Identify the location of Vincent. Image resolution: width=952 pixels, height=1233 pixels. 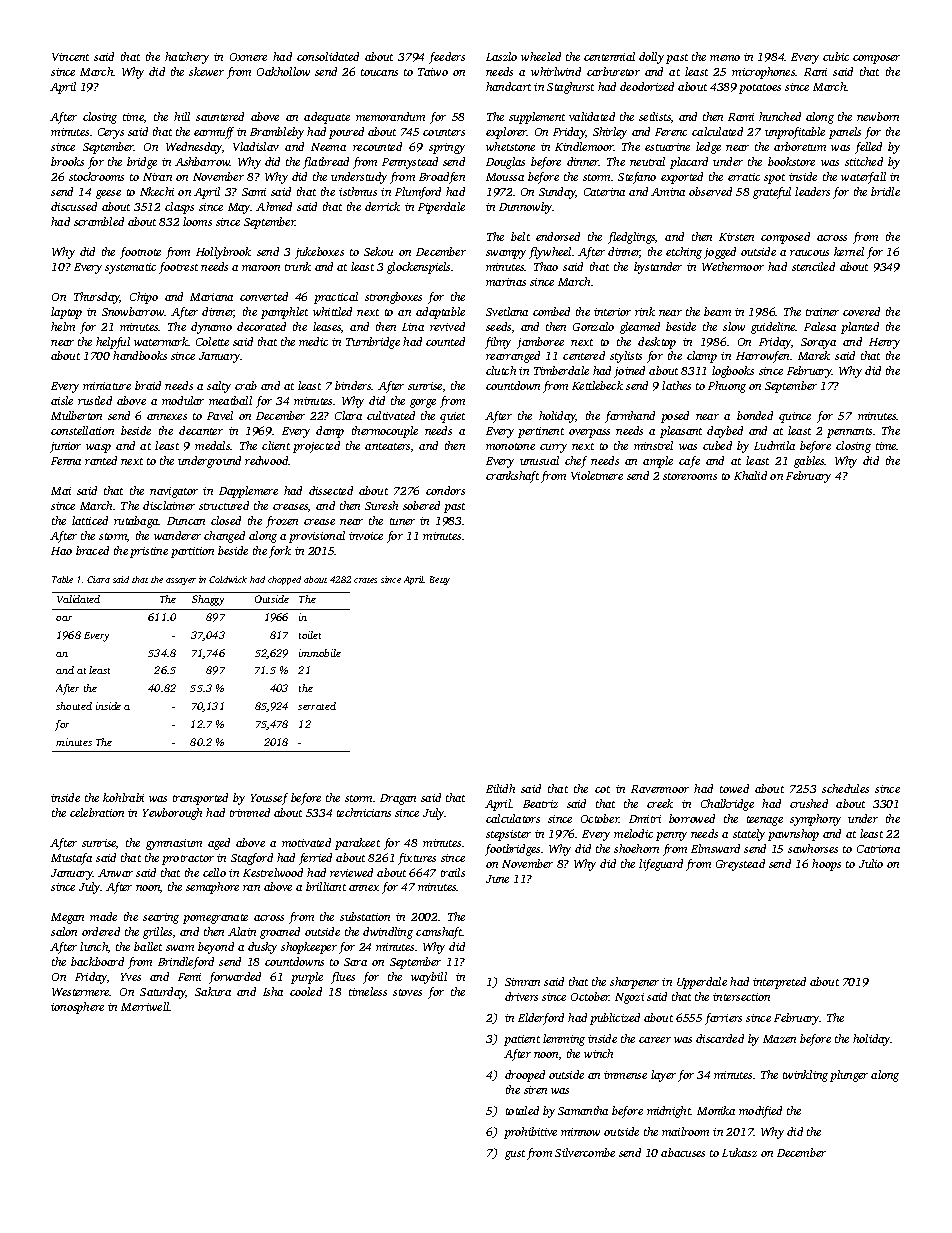
(70, 57).
